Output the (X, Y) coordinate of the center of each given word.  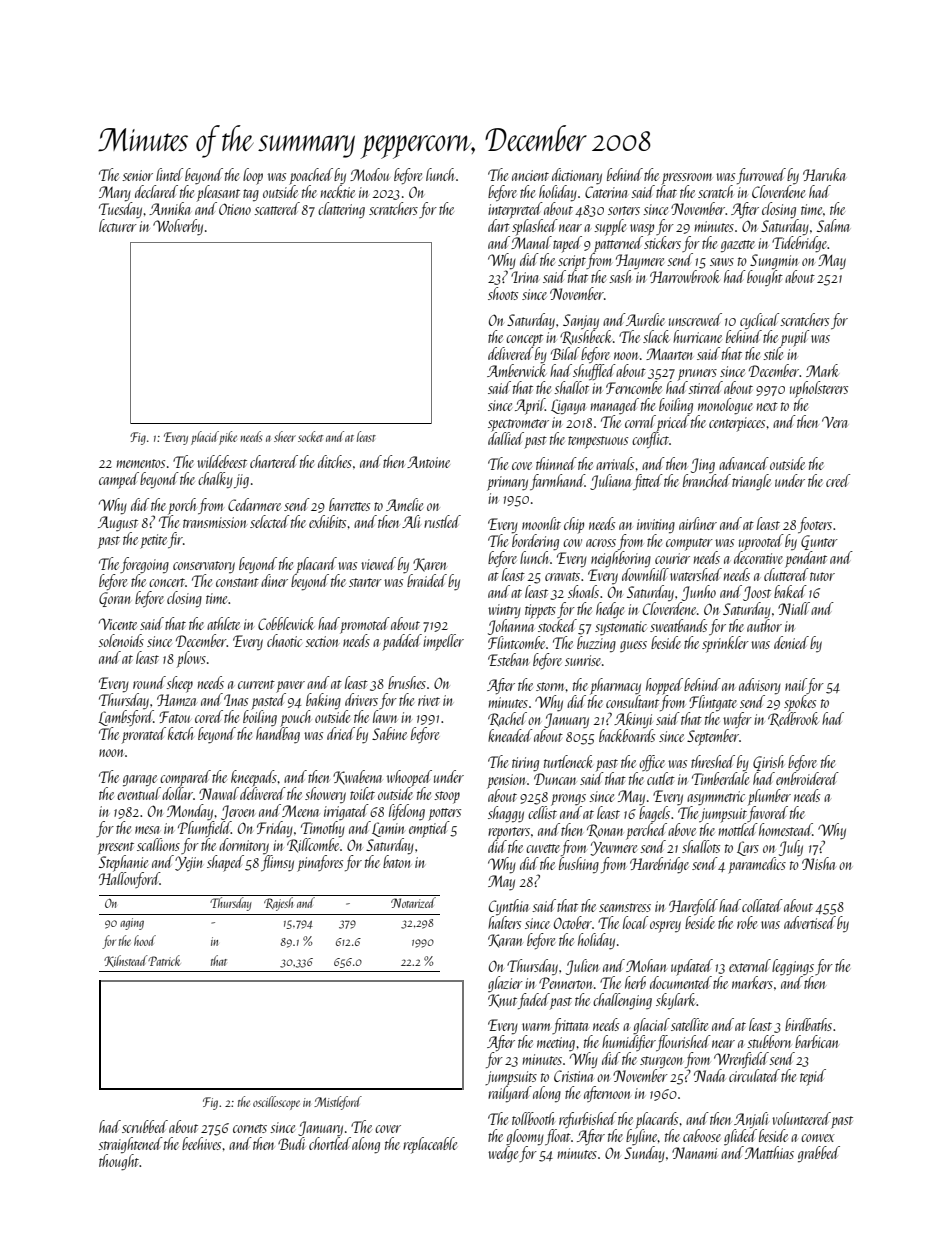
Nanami (695, 1153)
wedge (503, 1153)
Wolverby (178, 227)
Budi (291, 1143)
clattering (341, 210)
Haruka (824, 174)
